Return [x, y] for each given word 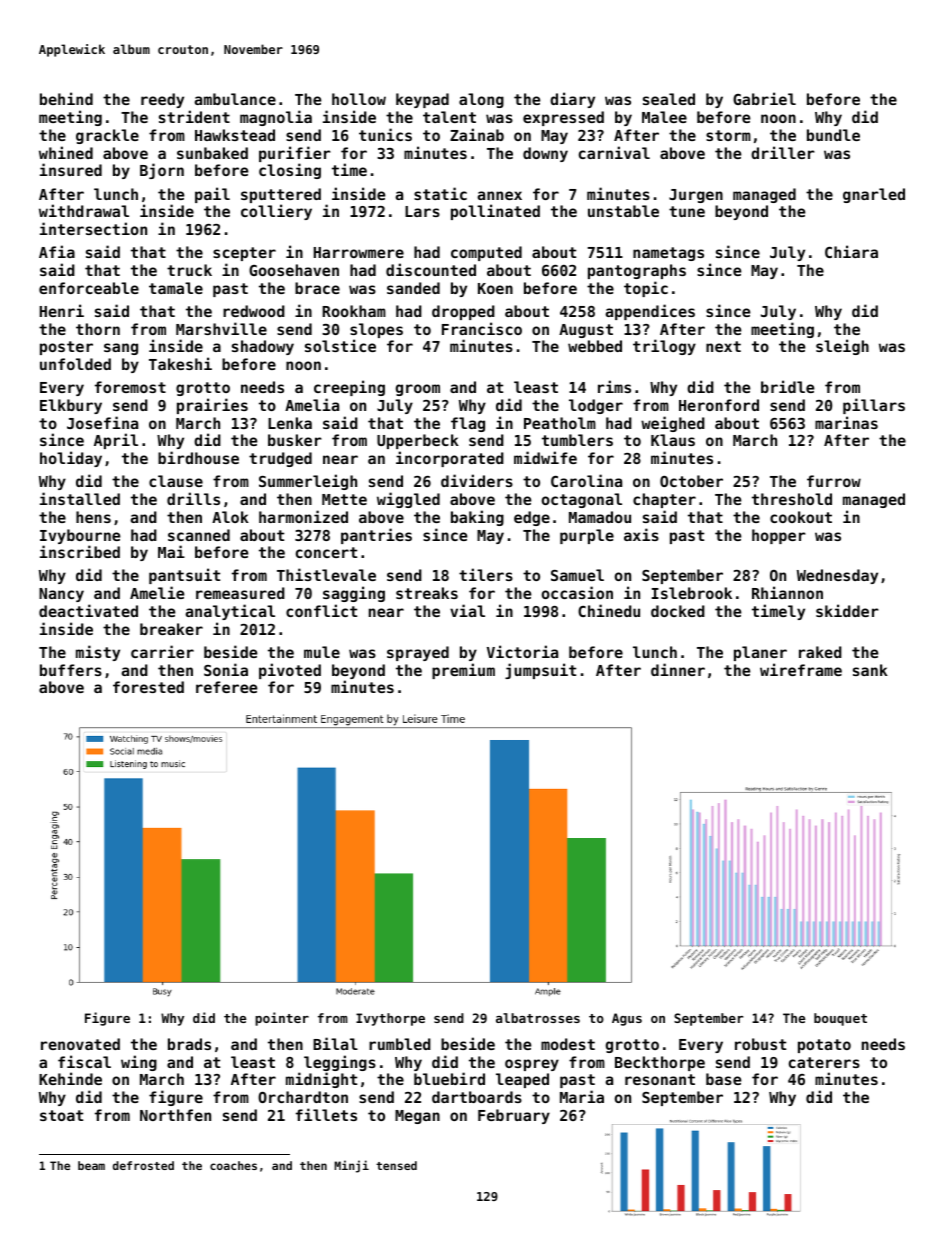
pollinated [495, 212]
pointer [282, 1019]
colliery [276, 212]
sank [870, 670]
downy [545, 154]
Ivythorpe [390, 1019]
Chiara [851, 251]
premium [463, 671]
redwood [254, 311]
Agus [627, 1019]
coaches [233, 1165]
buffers [71, 670]
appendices [650, 312]
